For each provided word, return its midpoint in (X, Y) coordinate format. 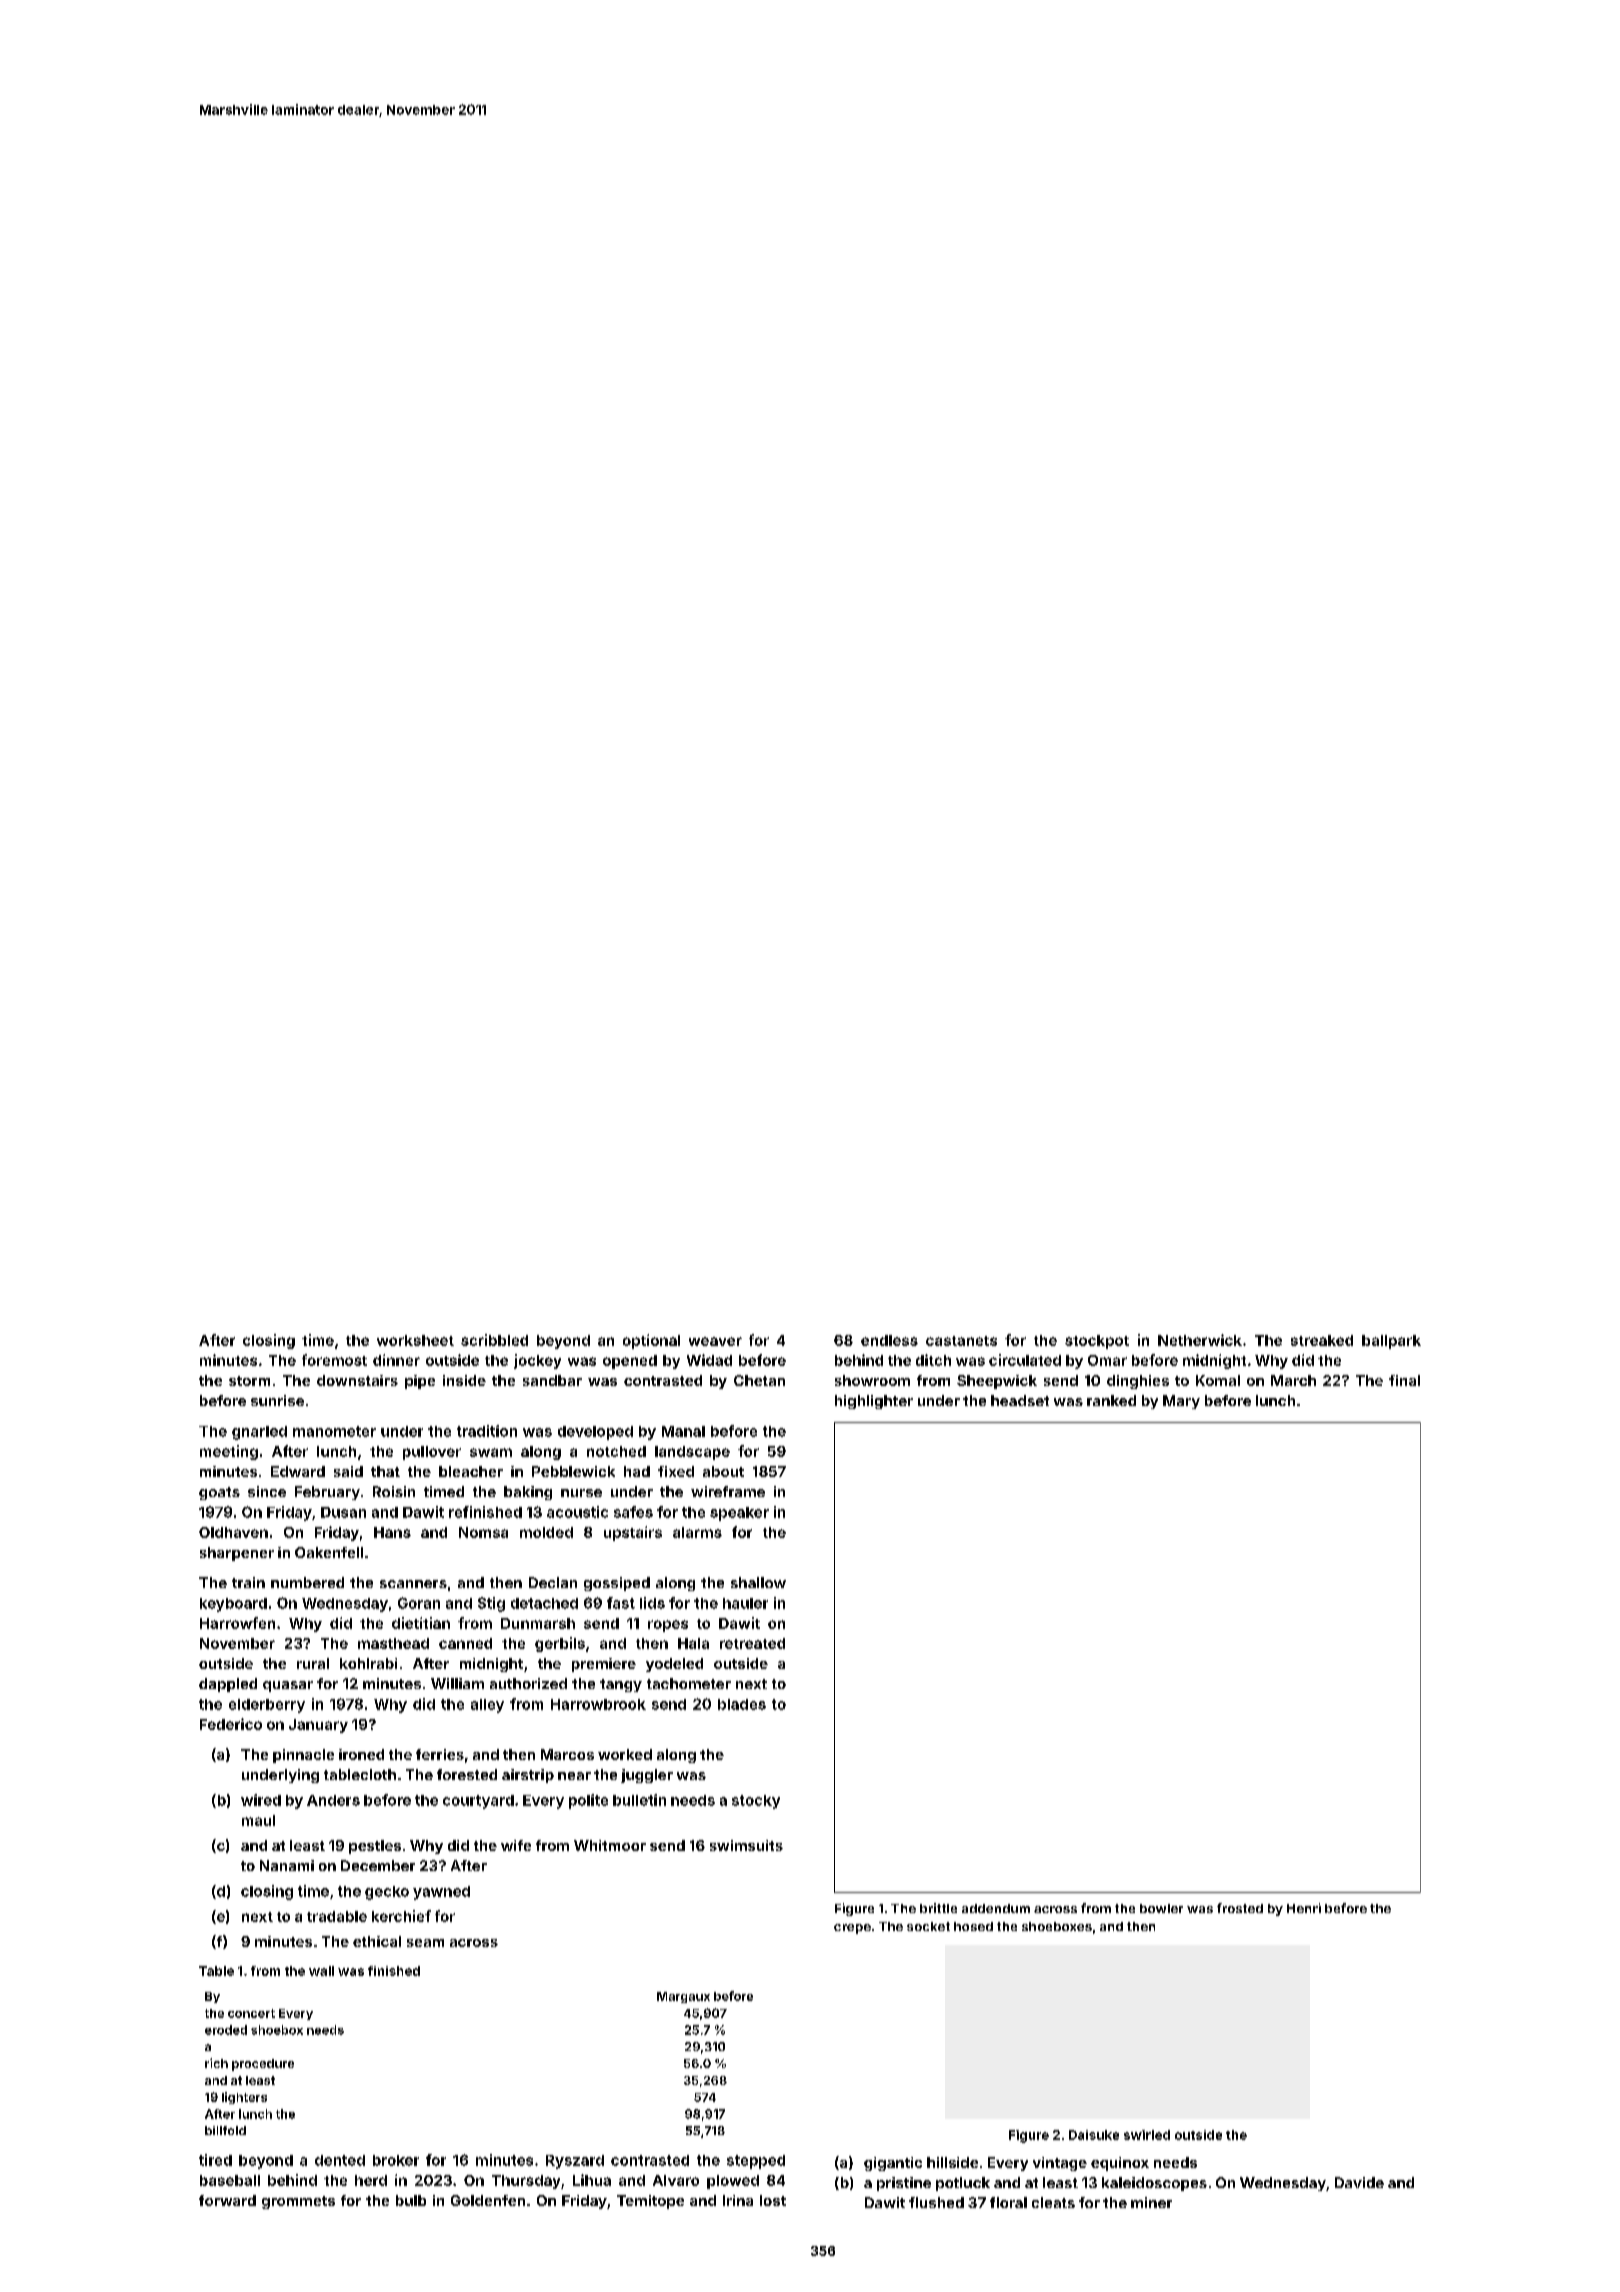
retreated (752, 1643)
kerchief (401, 1916)
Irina (738, 2200)
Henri (1304, 1908)
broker (396, 2160)
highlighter (874, 1402)
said (348, 1471)
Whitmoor (610, 1845)
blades (742, 1704)
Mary (1181, 1402)
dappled (228, 1685)
